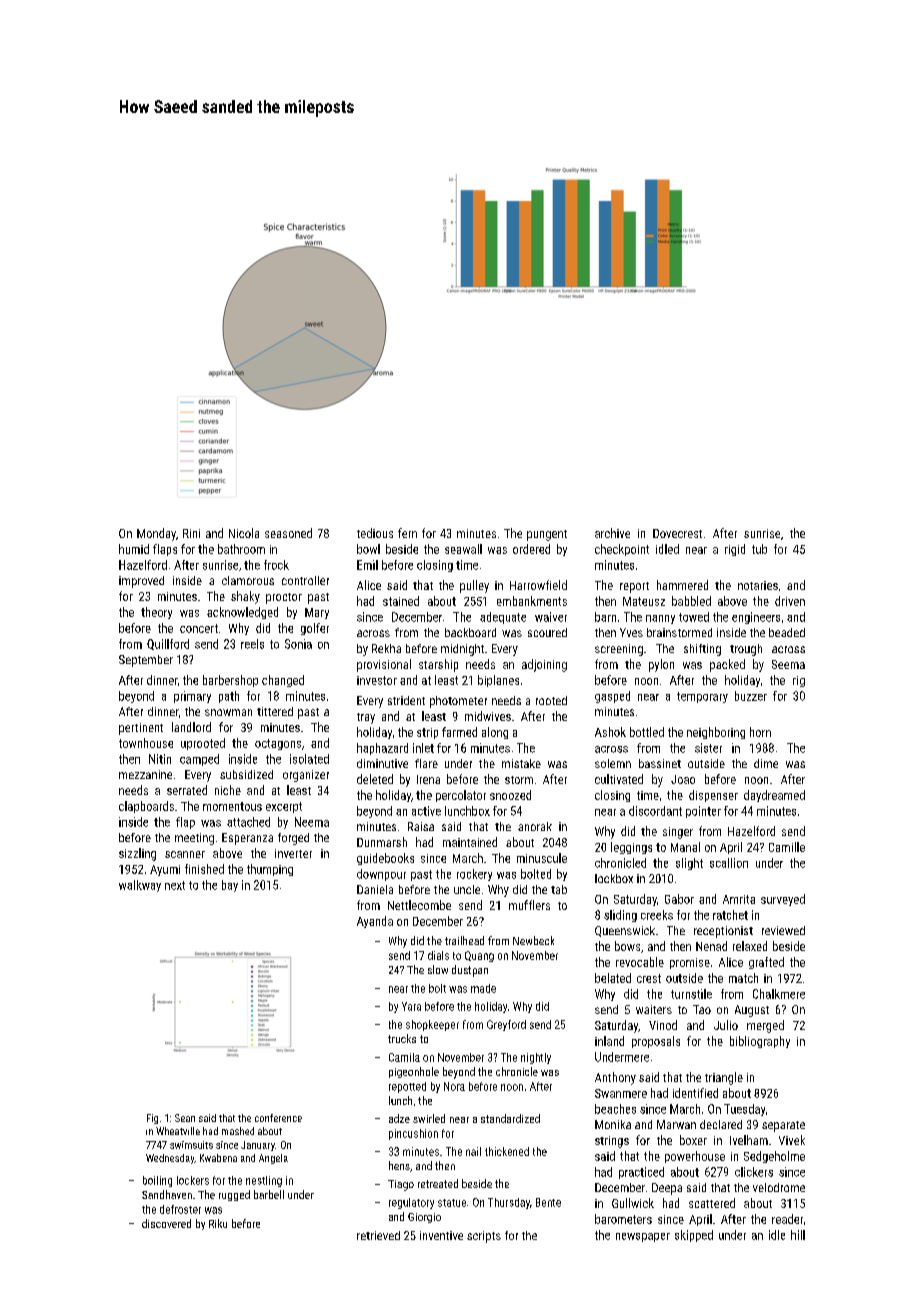  What do you see at coordinates (510, 1118) in the image?
I see `standardized` at bounding box center [510, 1118].
